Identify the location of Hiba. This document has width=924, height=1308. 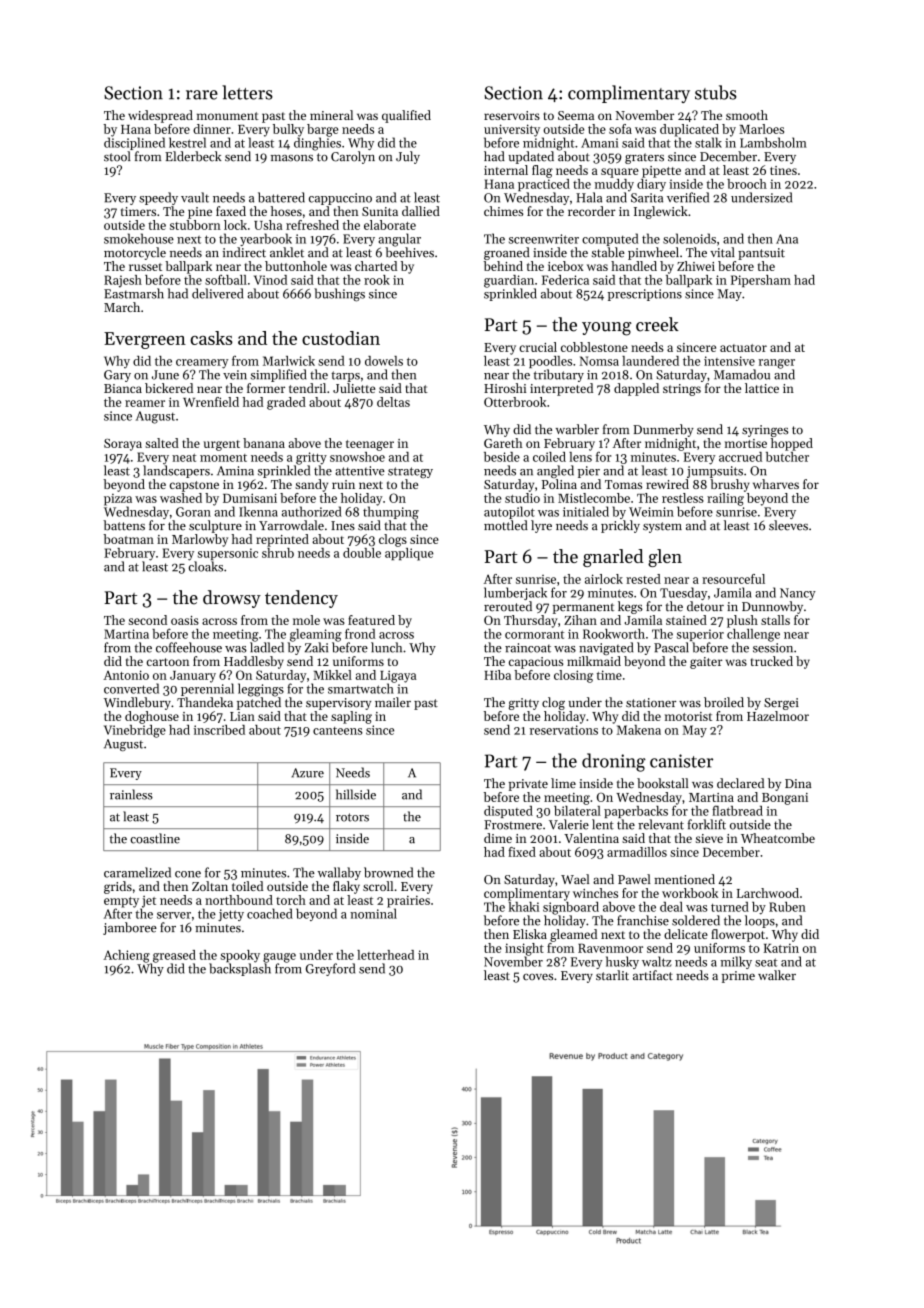
(497, 675).
